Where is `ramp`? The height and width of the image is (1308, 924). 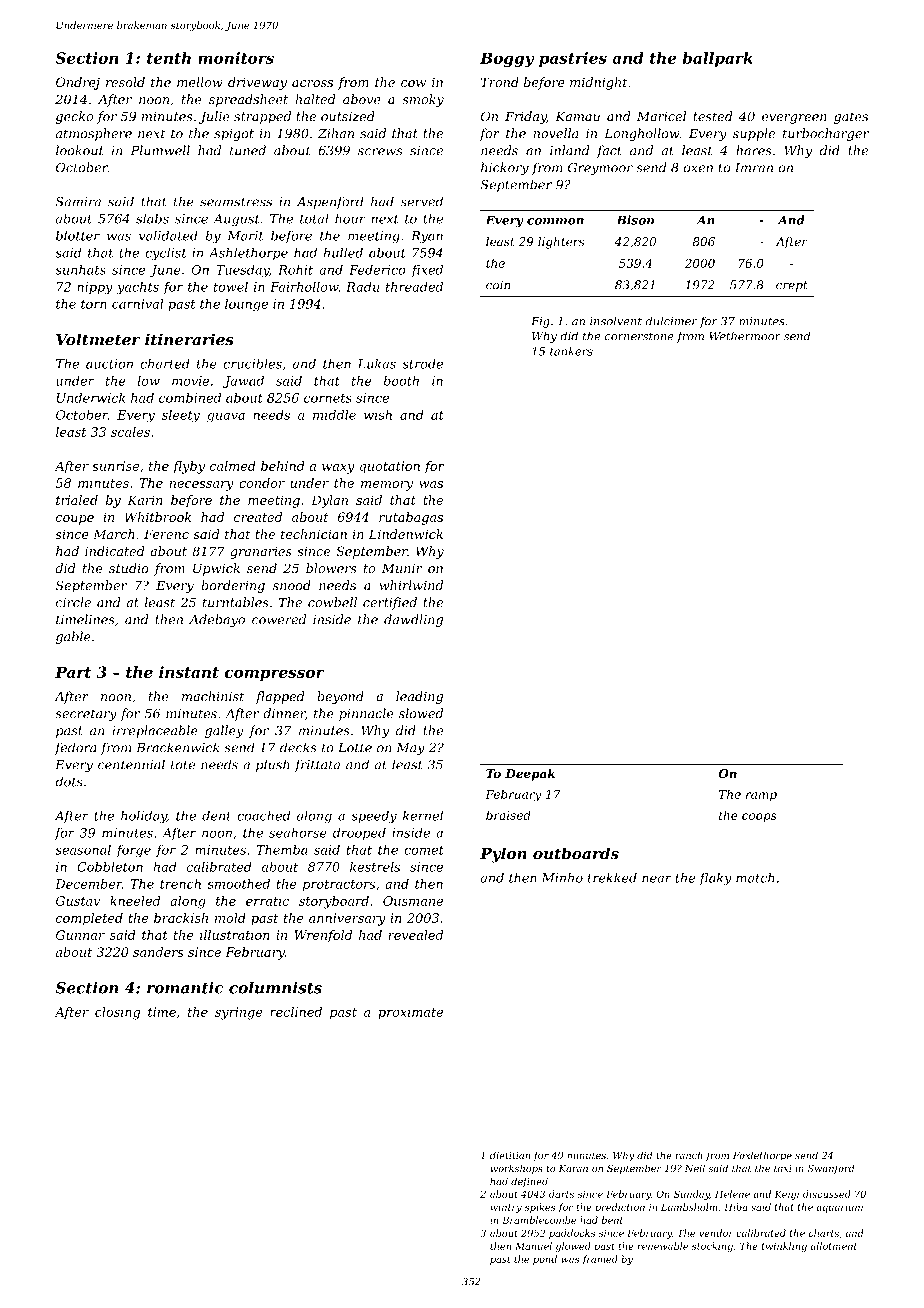
ramp is located at coordinates (761, 796).
